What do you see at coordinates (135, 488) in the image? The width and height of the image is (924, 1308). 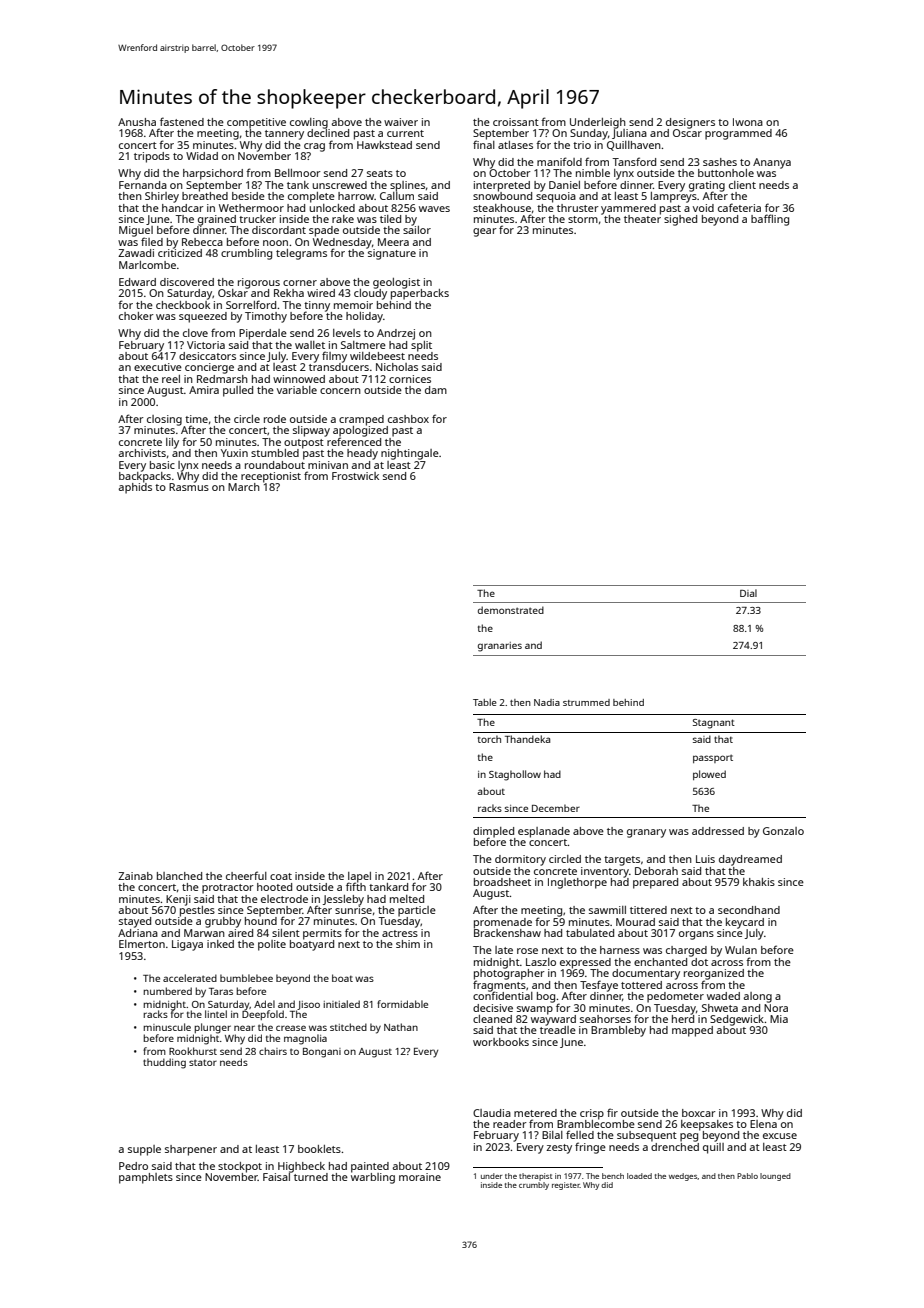 I see `aphids` at bounding box center [135, 488].
